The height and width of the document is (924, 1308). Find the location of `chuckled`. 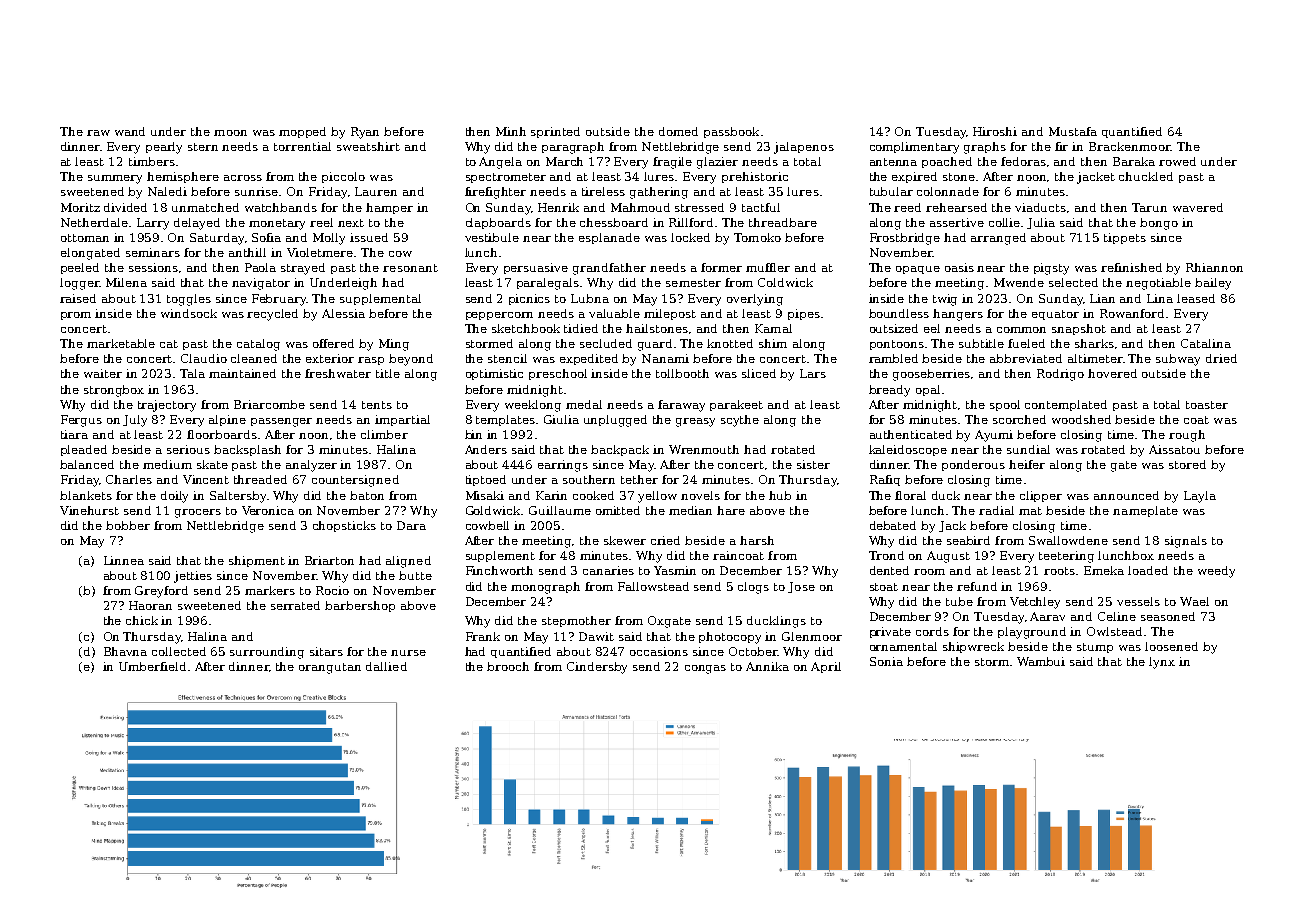

chuckled is located at coordinates (1146, 176).
